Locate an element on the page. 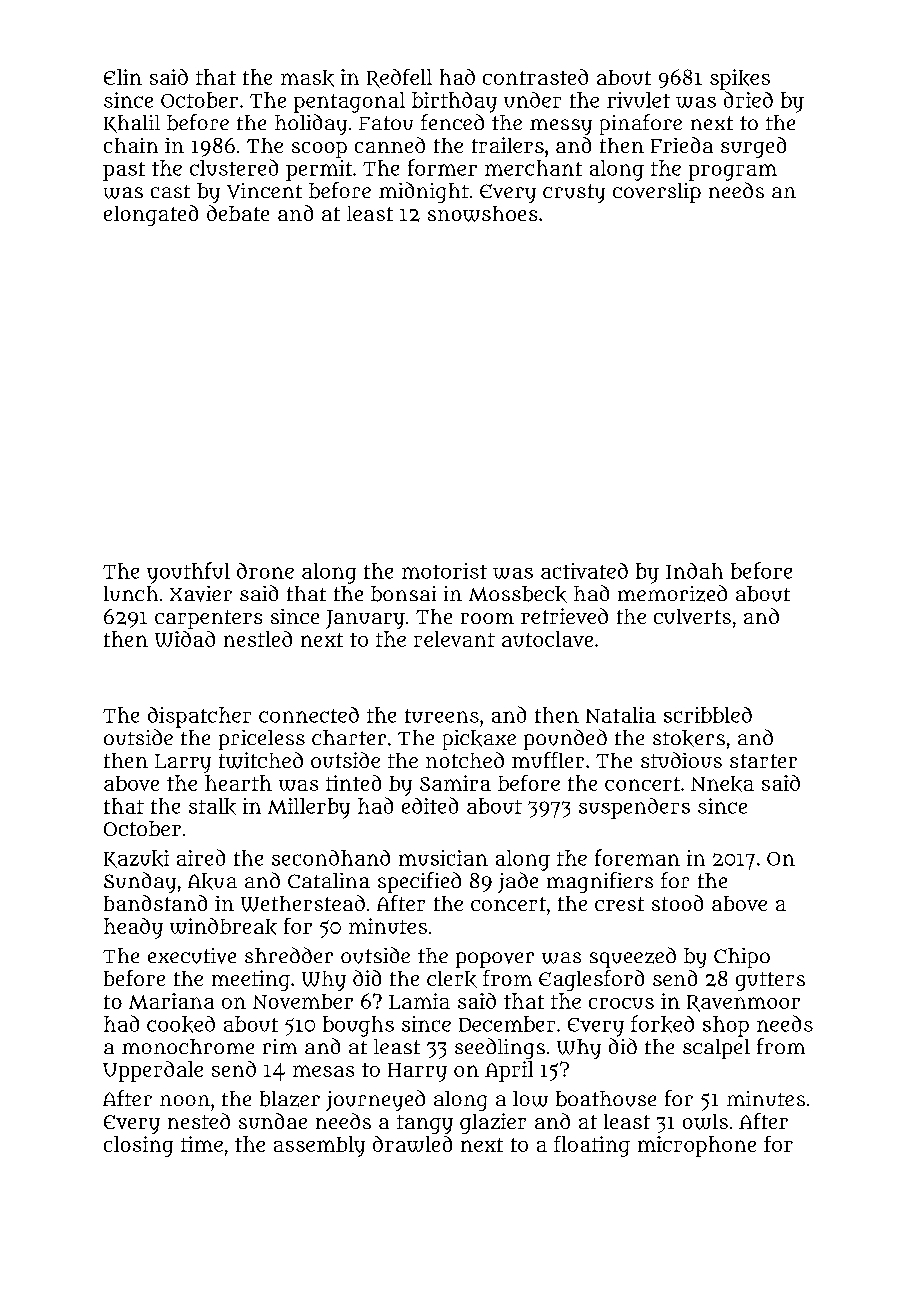 Image resolution: width=924 pixels, height=1311 pixels. coverslip is located at coordinates (657, 193).
